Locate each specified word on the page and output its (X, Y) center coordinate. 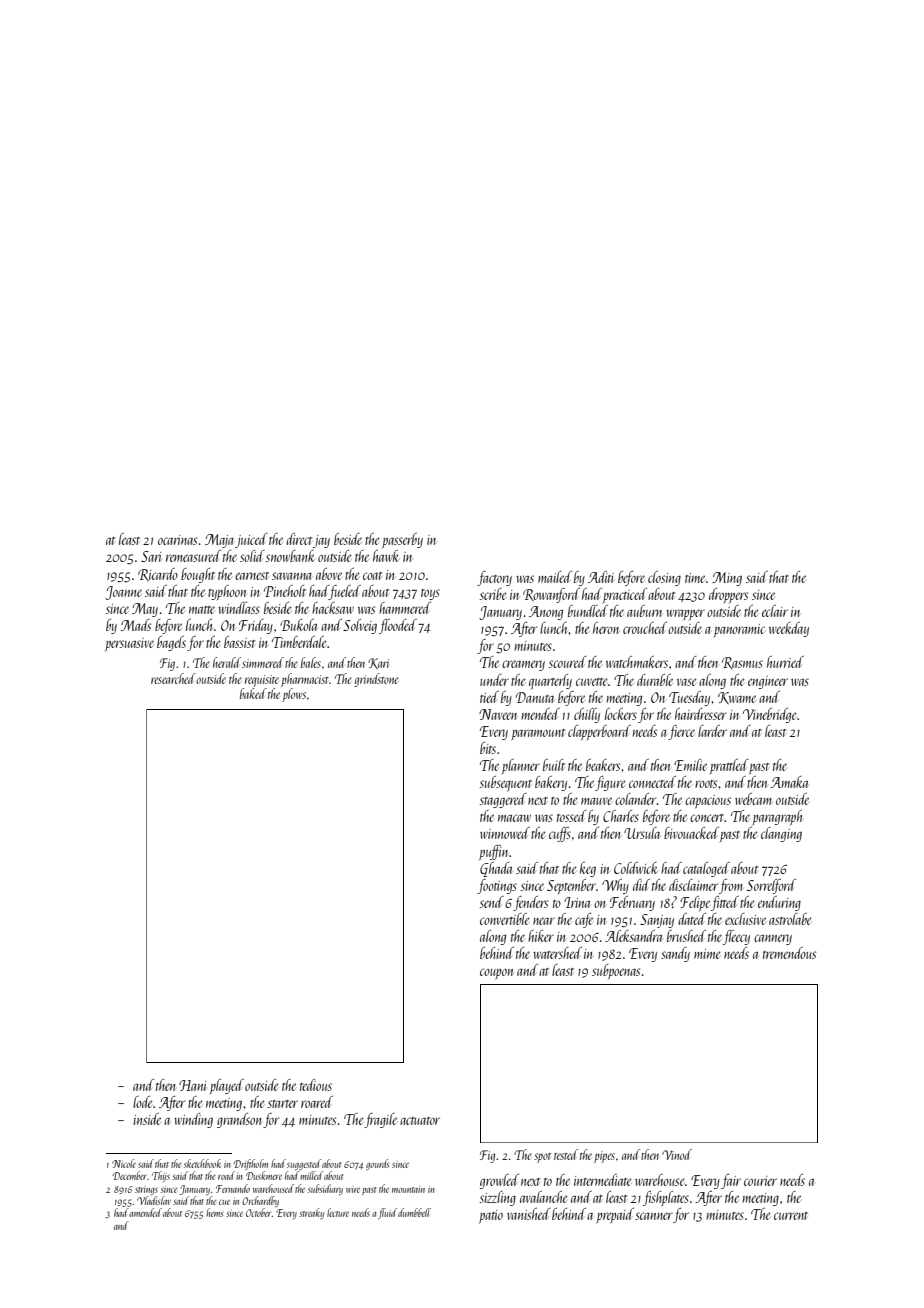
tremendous (789, 953)
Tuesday (689, 698)
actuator (420, 1121)
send (491, 902)
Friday (256, 626)
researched (173, 678)
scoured (567, 662)
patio (491, 1216)
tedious (316, 1085)
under (494, 680)
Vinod (677, 1154)
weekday (789, 629)
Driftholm (251, 1164)
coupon (496, 973)
